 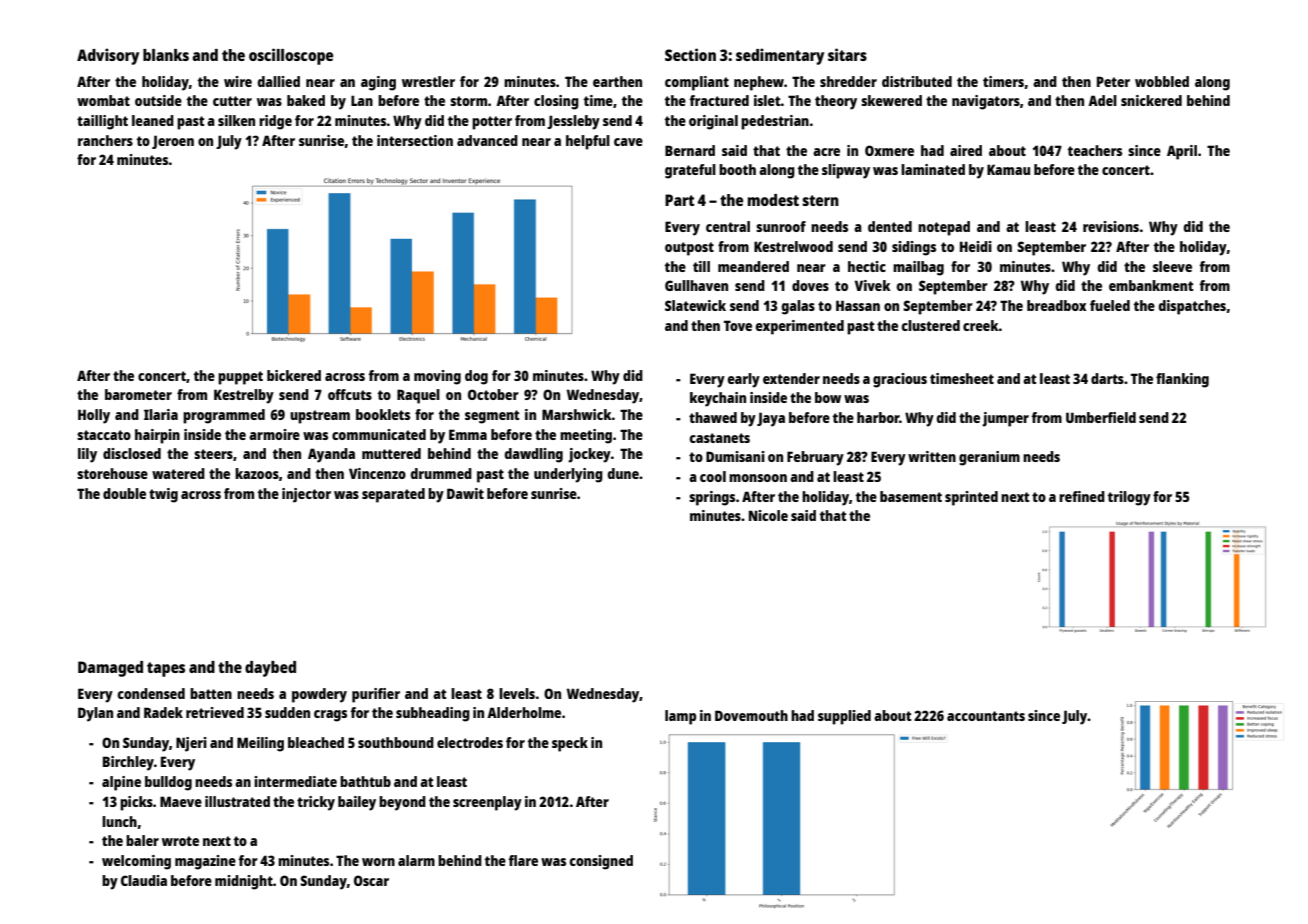 What do you see at coordinates (291, 56) in the screenshot?
I see `oscilloscope` at bounding box center [291, 56].
